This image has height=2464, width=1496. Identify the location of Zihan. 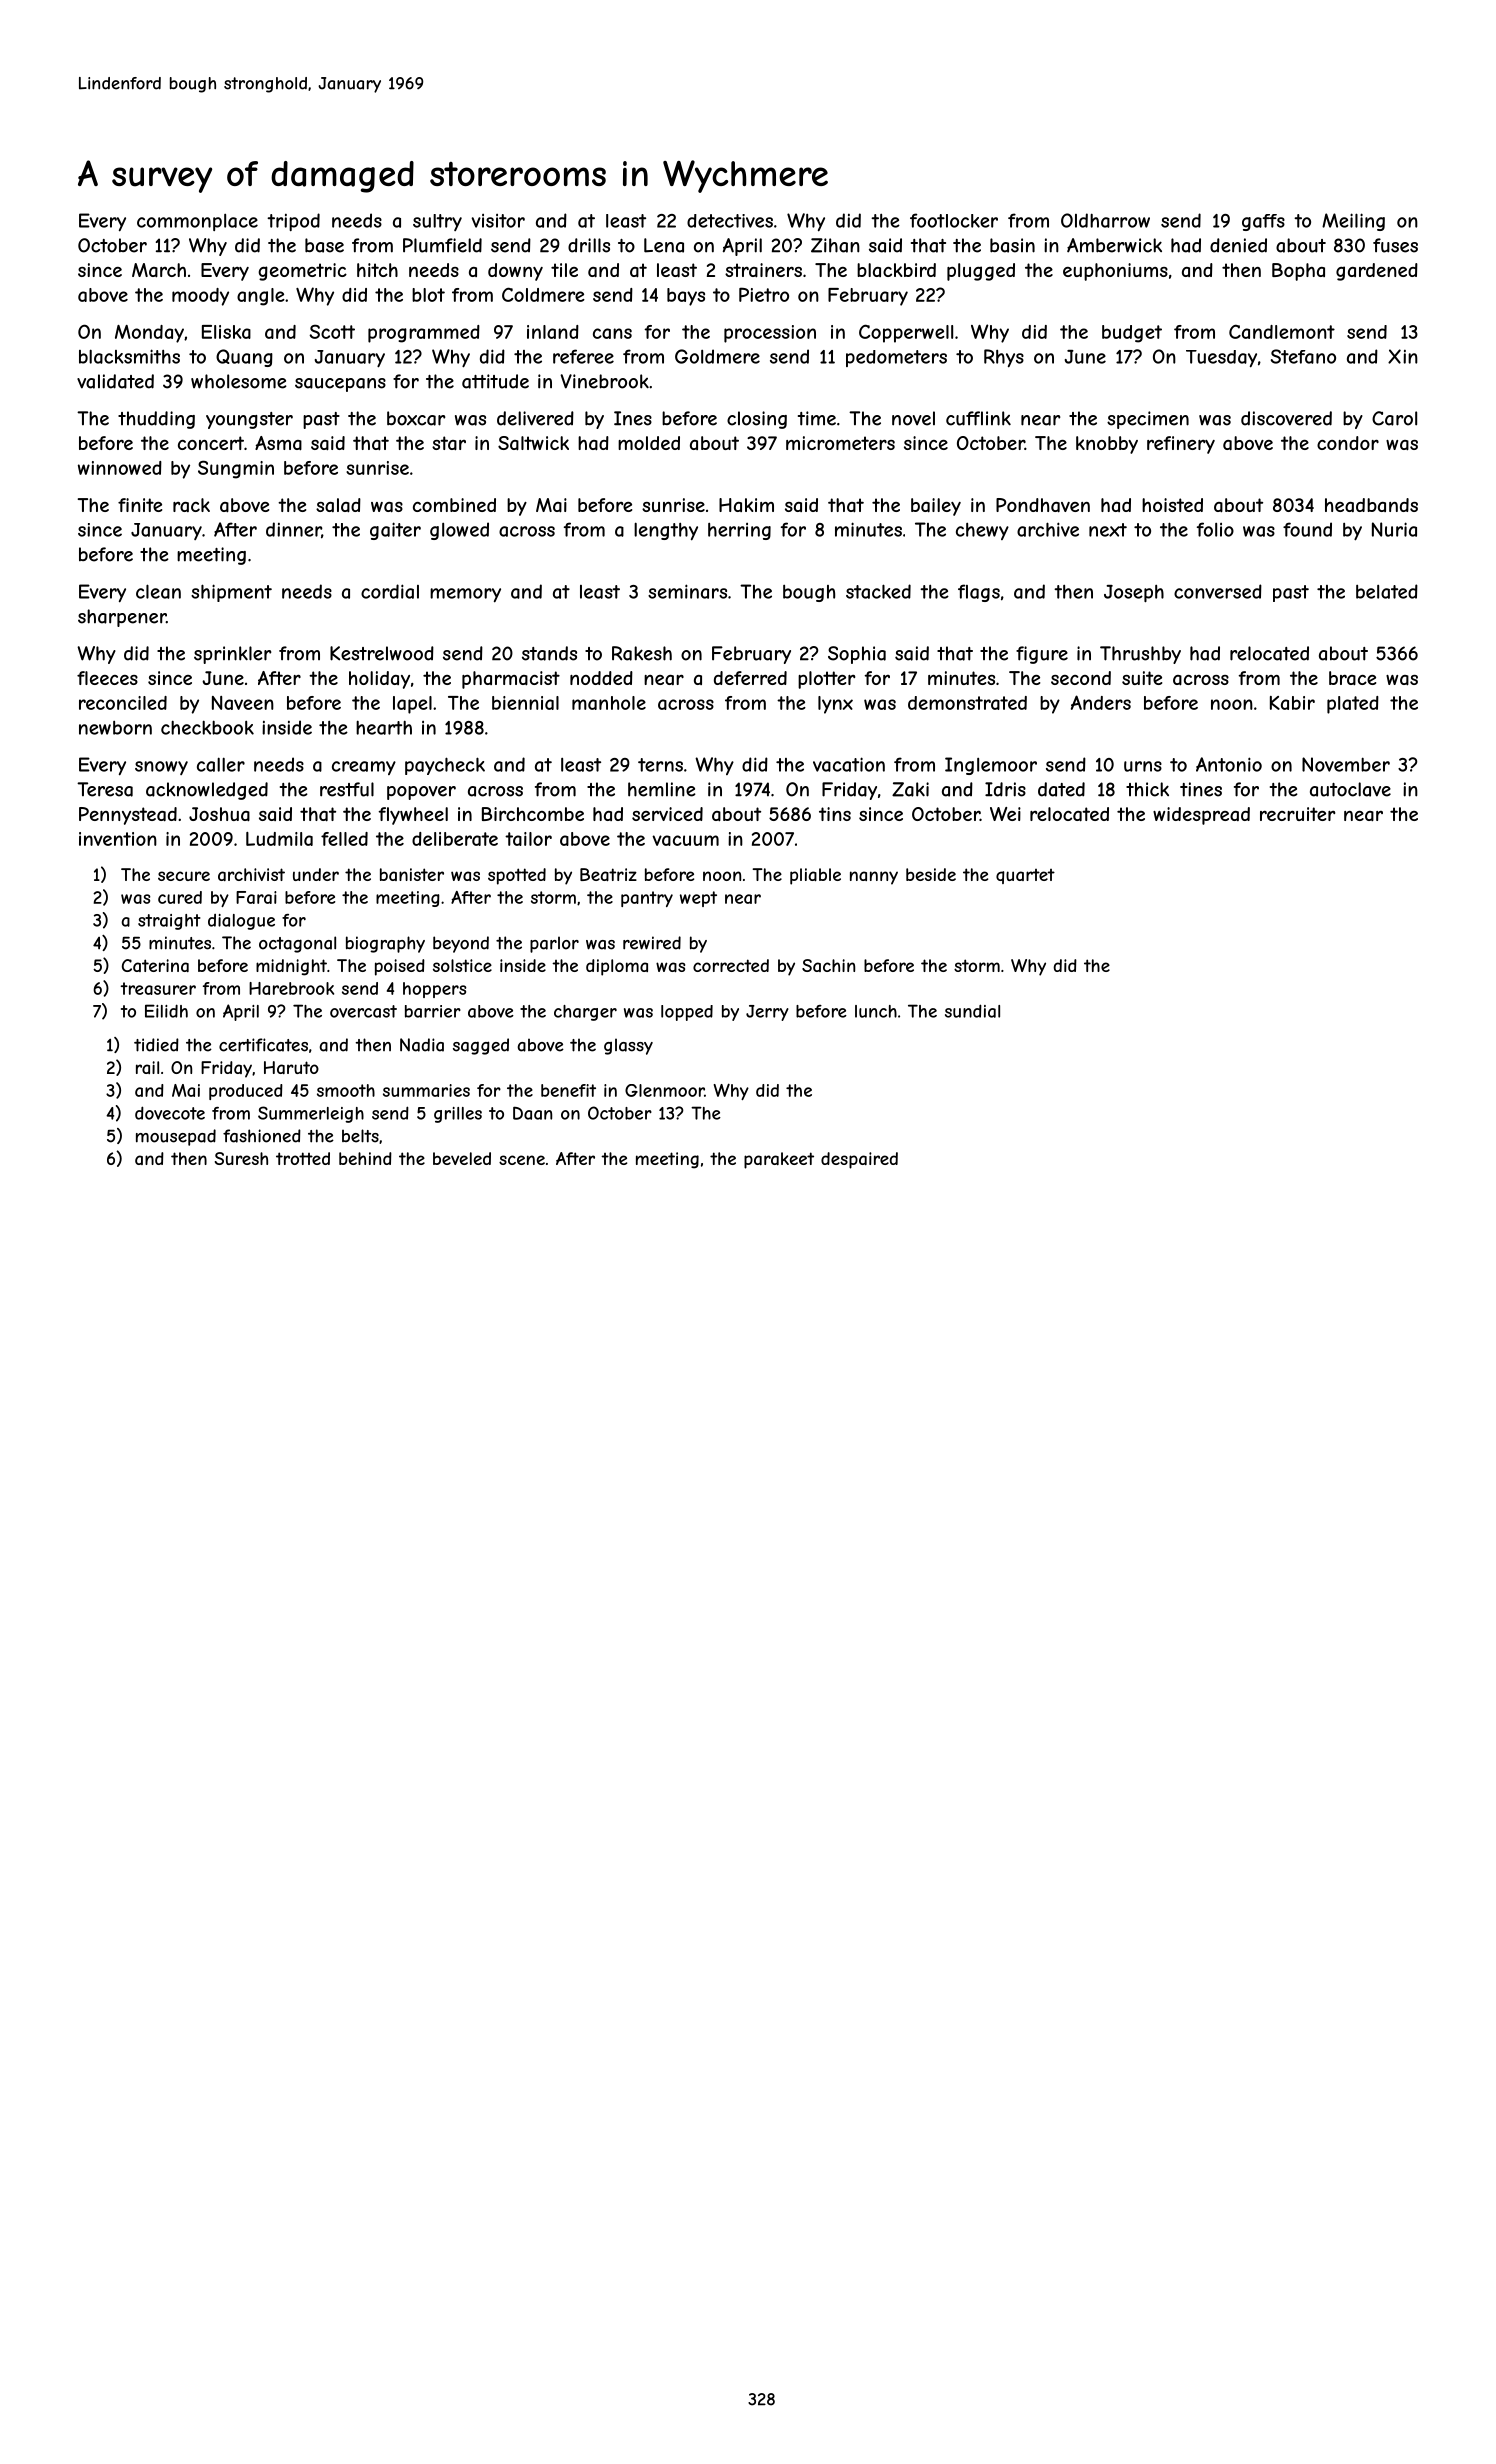
(835, 245).
